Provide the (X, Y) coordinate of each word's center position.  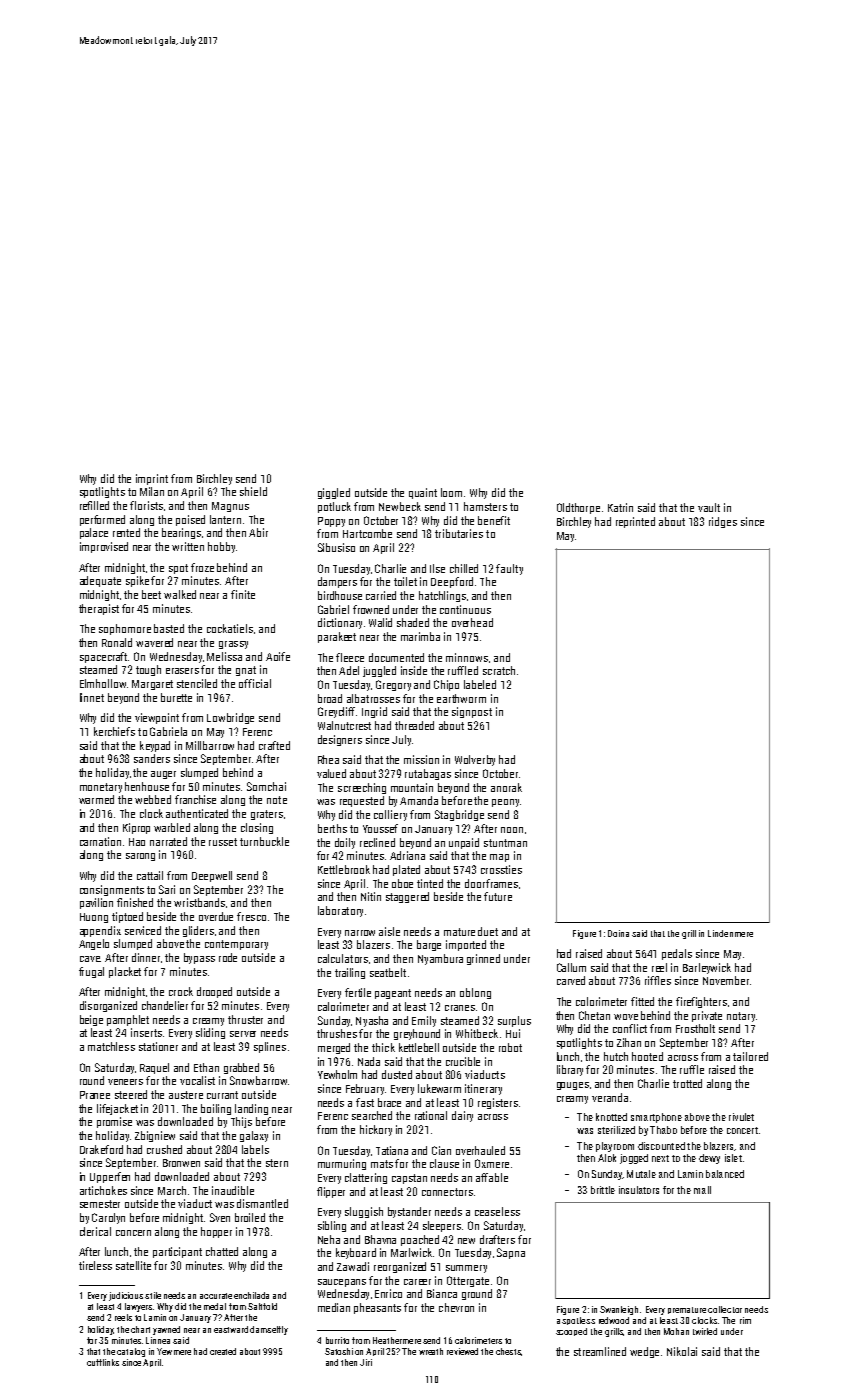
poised (190, 520)
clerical (95, 1231)
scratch (499, 670)
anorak (506, 787)
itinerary (483, 1089)
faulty (509, 569)
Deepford (452, 582)
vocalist (197, 1080)
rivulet (741, 1117)
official (255, 683)
